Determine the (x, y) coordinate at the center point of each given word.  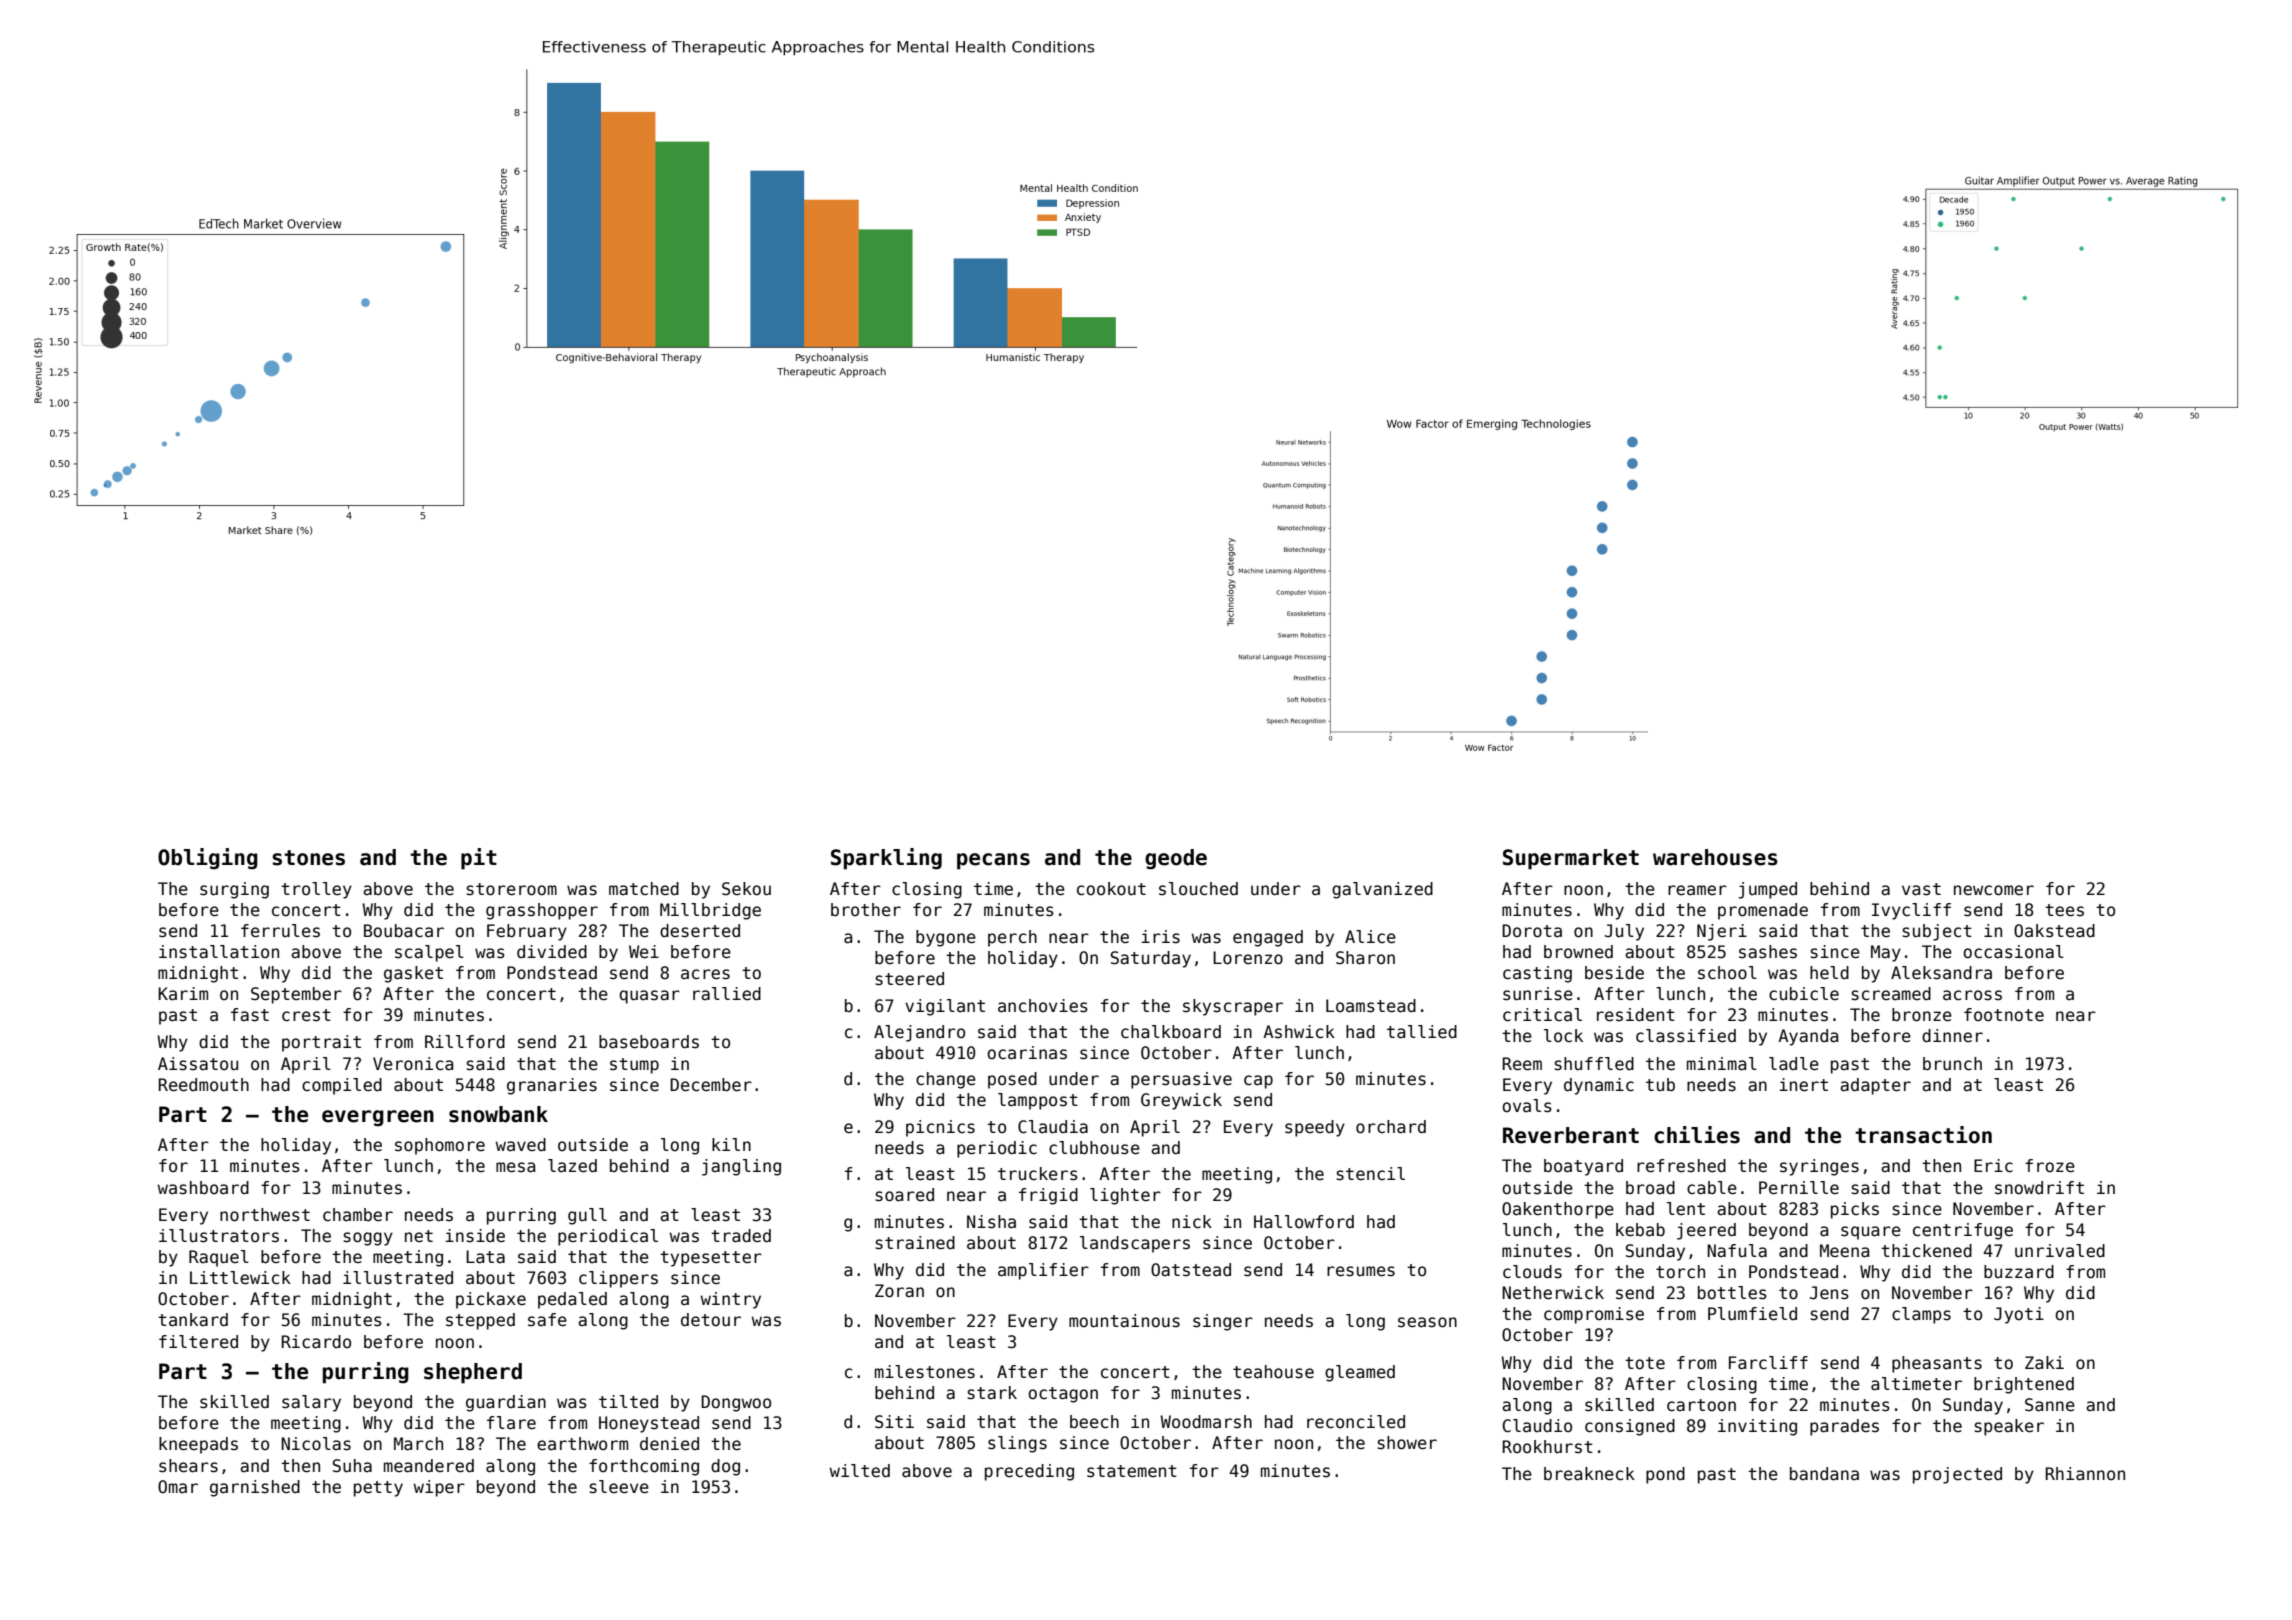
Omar (178, 1487)
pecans (993, 861)
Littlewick (240, 1278)
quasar (649, 997)
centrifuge (1963, 1231)
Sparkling (886, 859)
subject (1937, 932)
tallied (1422, 1032)
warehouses (1715, 857)
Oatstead (1191, 1270)
